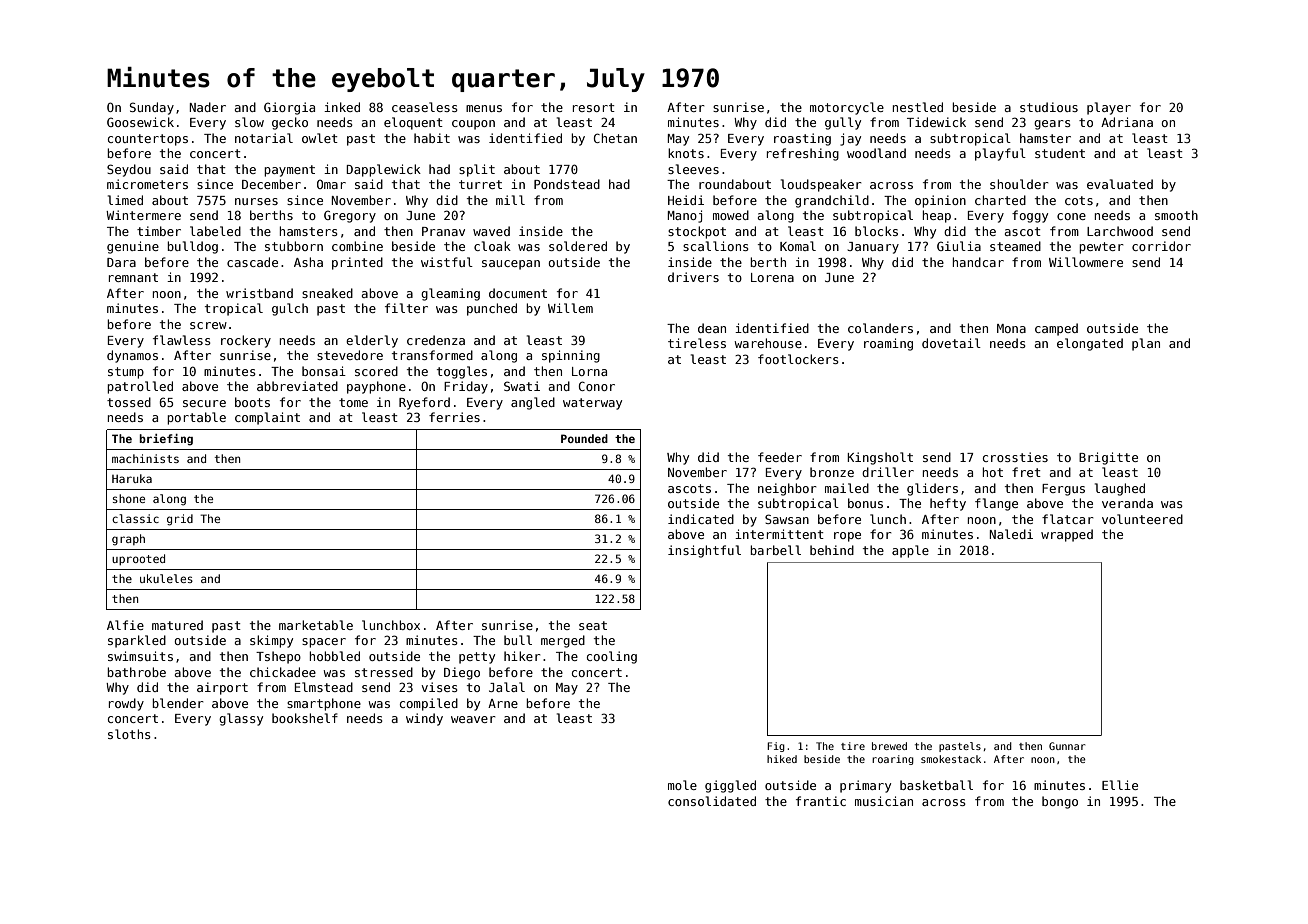  Describe the element at coordinates (780, 457) in the screenshot. I see `feeder` at that location.
